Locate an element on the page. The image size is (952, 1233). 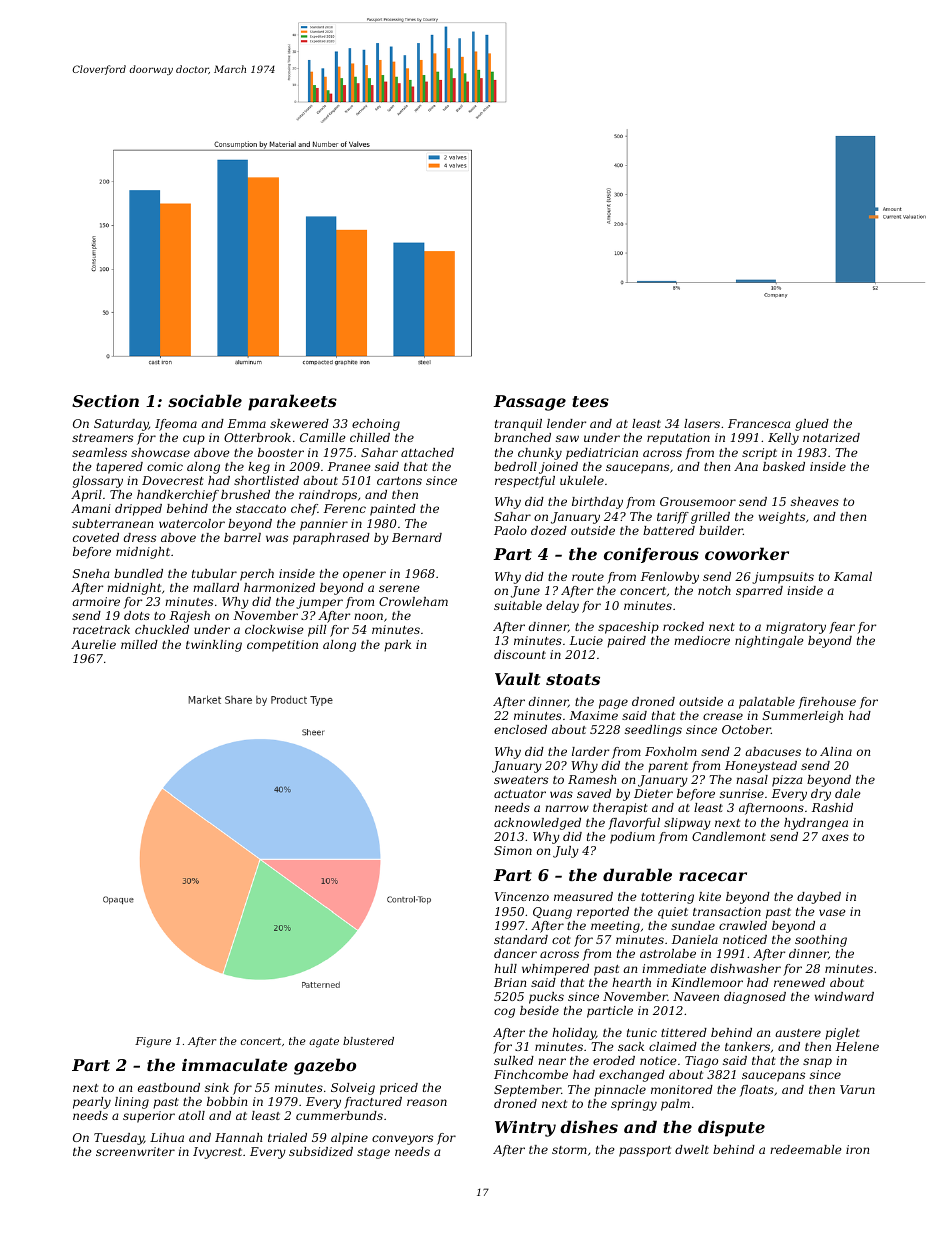
agate is located at coordinates (324, 1043).
